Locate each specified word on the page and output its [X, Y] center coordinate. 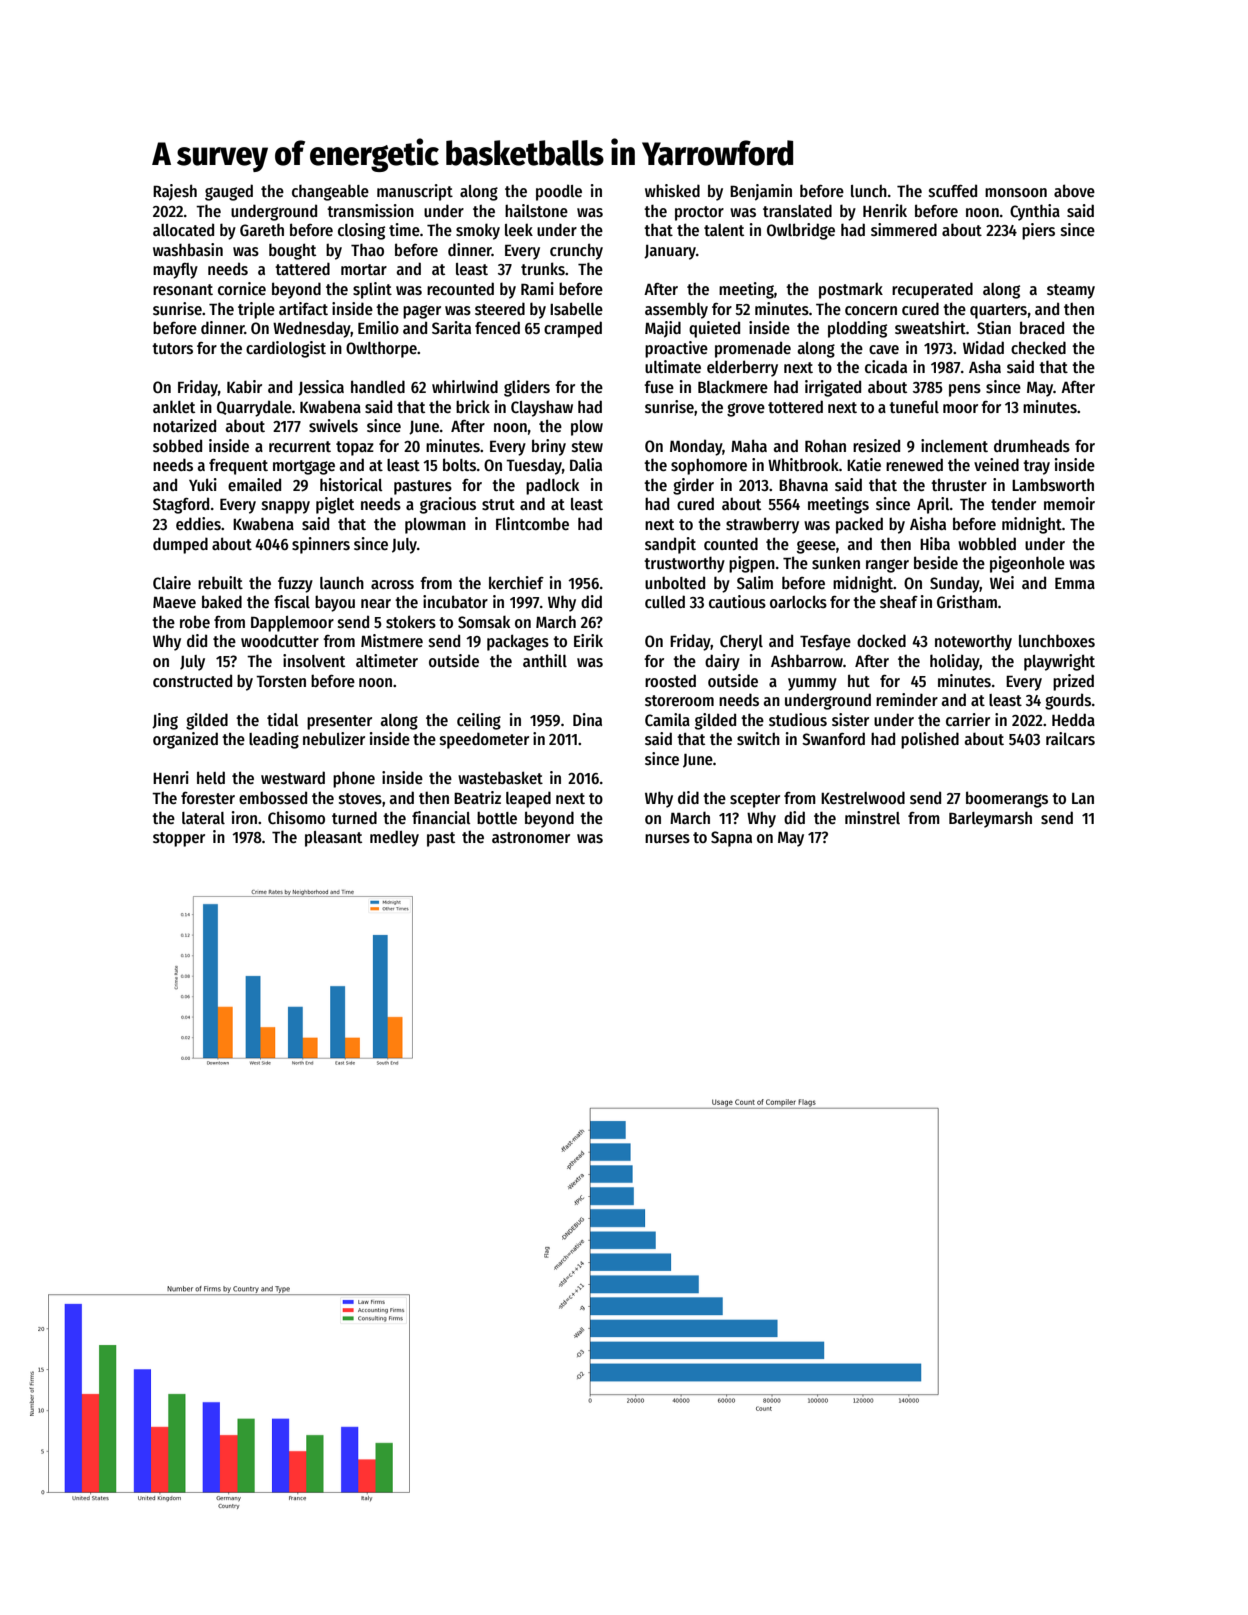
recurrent [300, 446]
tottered [795, 406]
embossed [273, 798]
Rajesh [175, 192]
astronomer [531, 837]
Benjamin [761, 192]
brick [473, 406]
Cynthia [1035, 212]
